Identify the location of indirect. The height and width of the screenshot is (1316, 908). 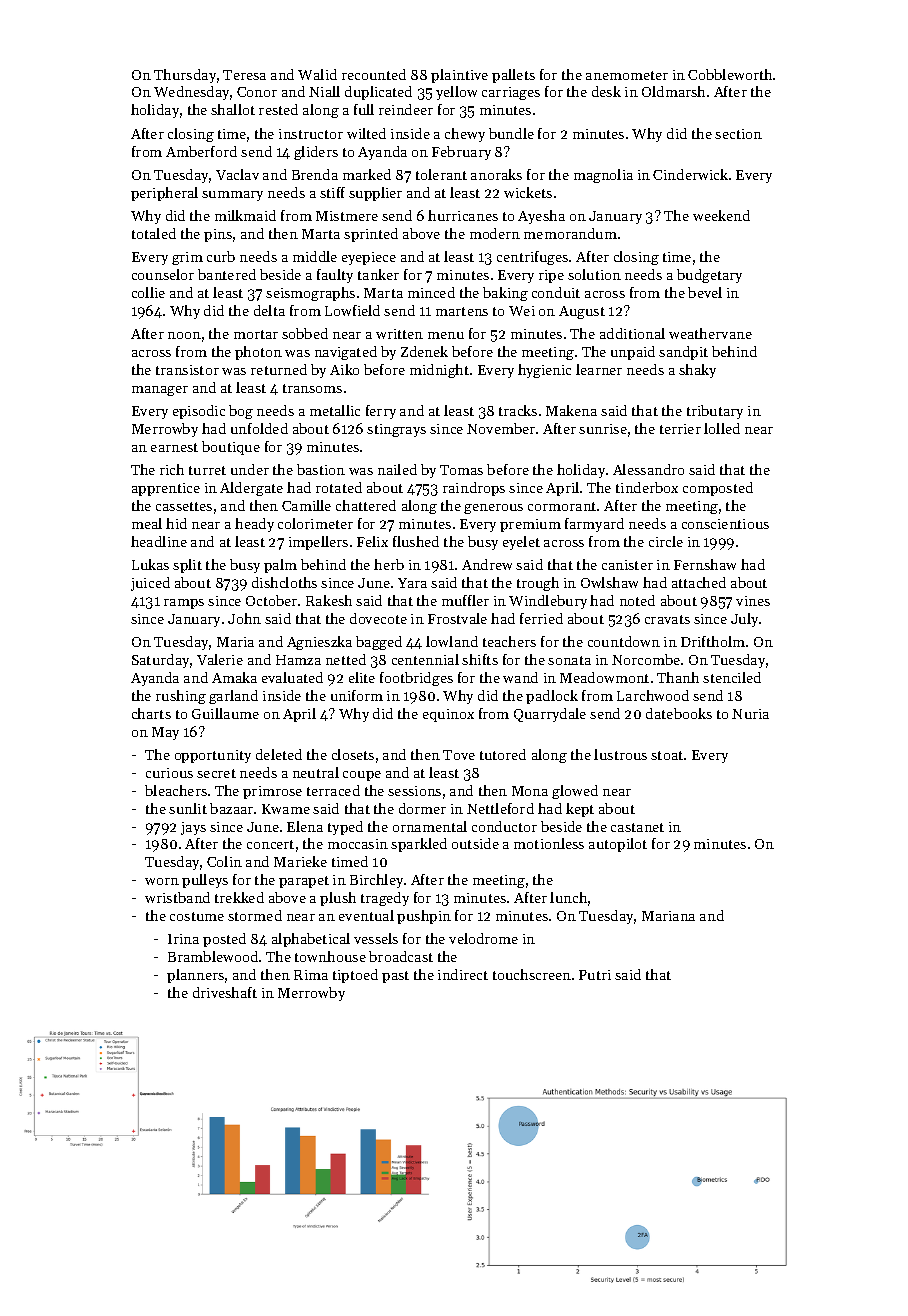
(463, 974).
